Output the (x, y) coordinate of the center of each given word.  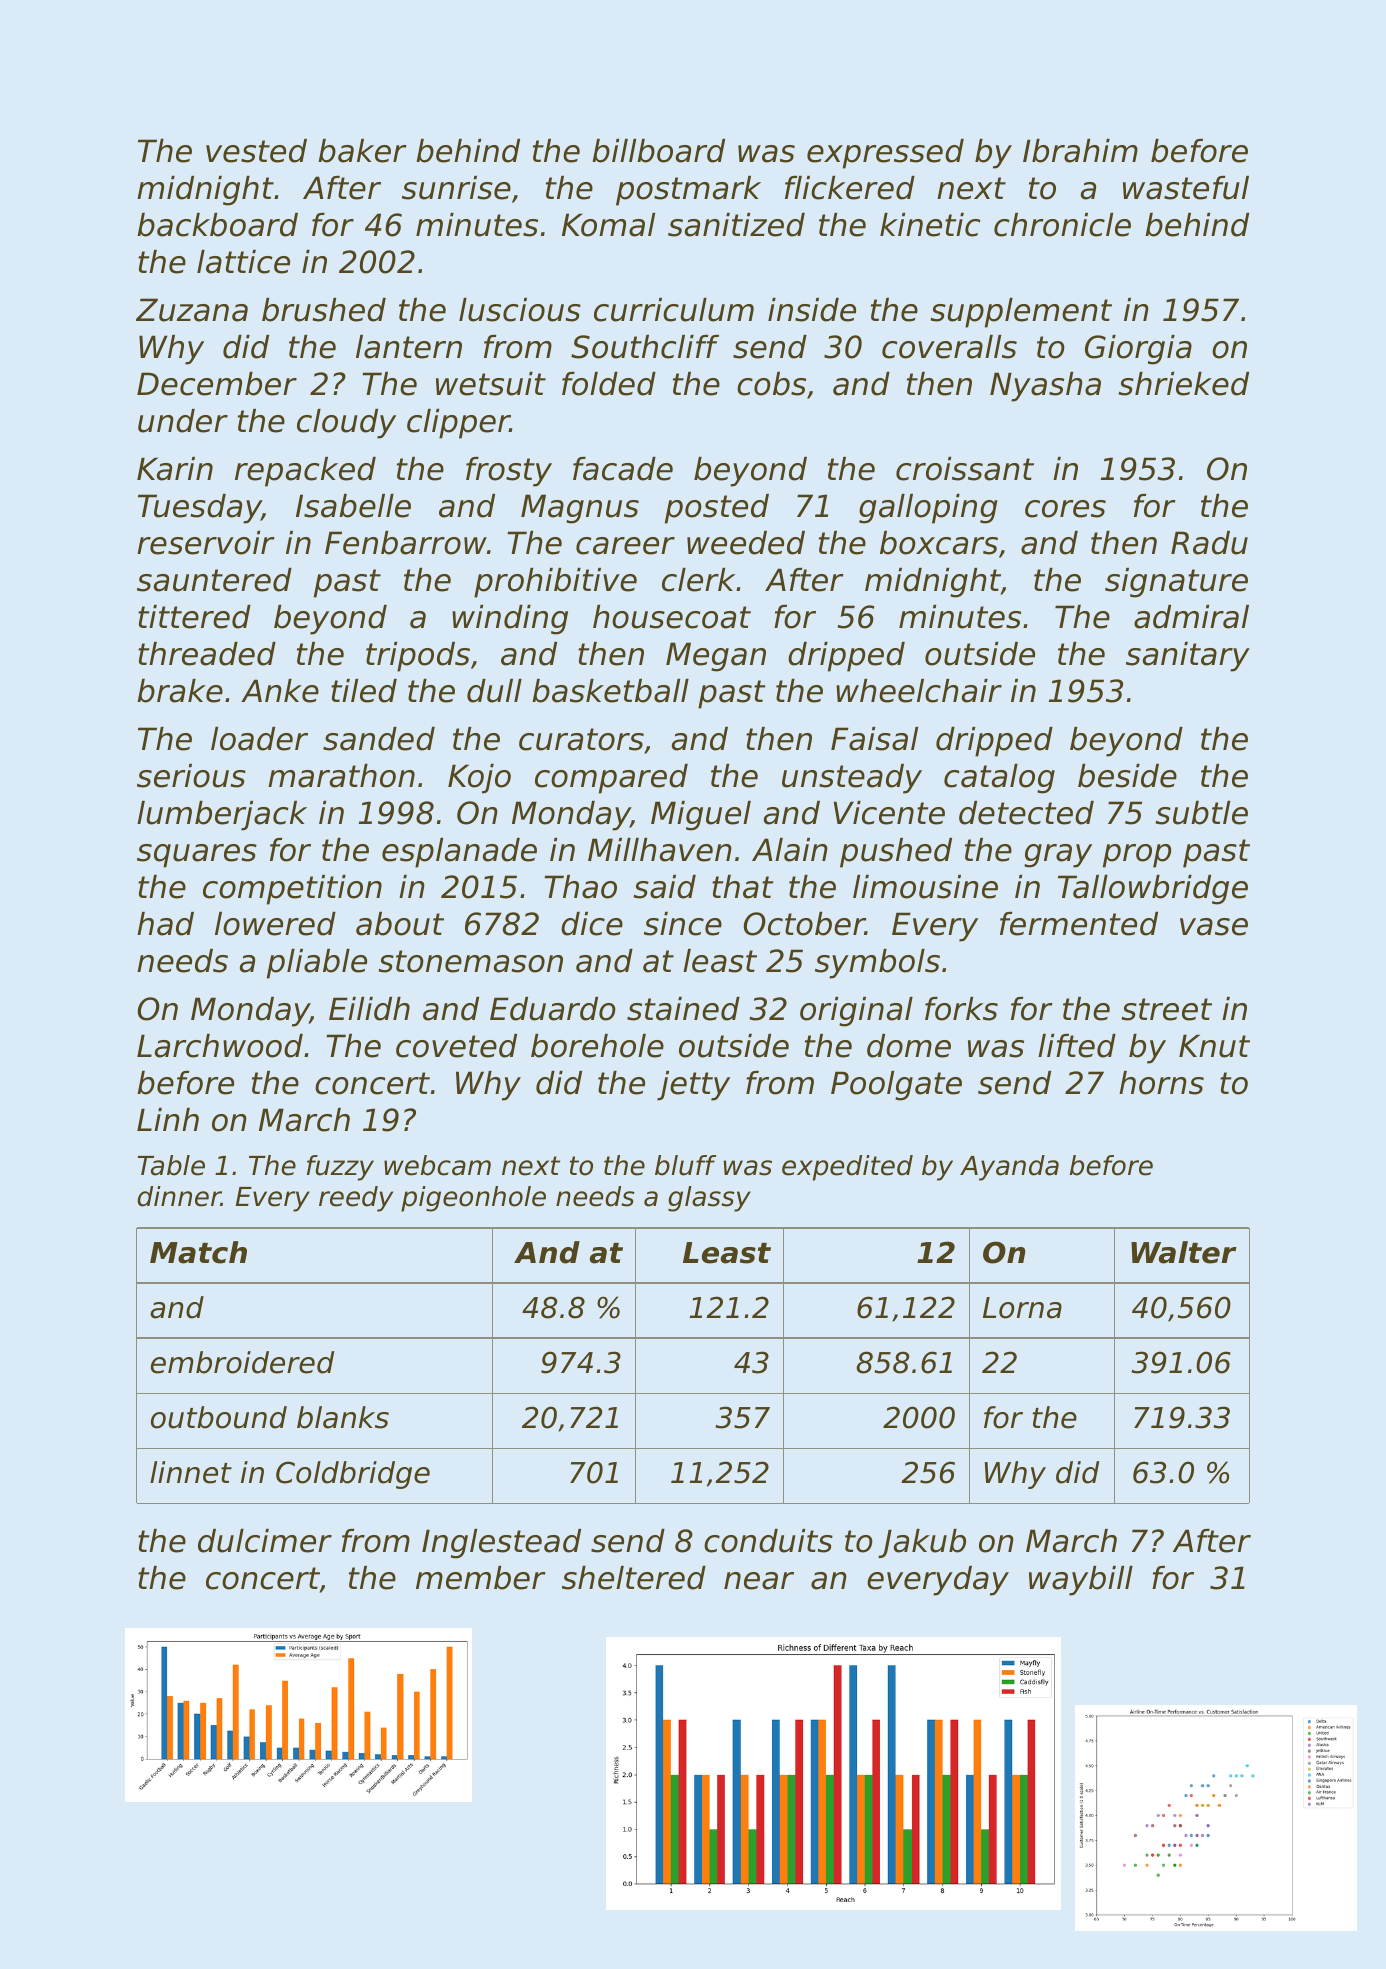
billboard (658, 151)
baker (362, 151)
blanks (343, 1417)
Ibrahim (1080, 151)
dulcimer (265, 1541)
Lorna (1022, 1308)
